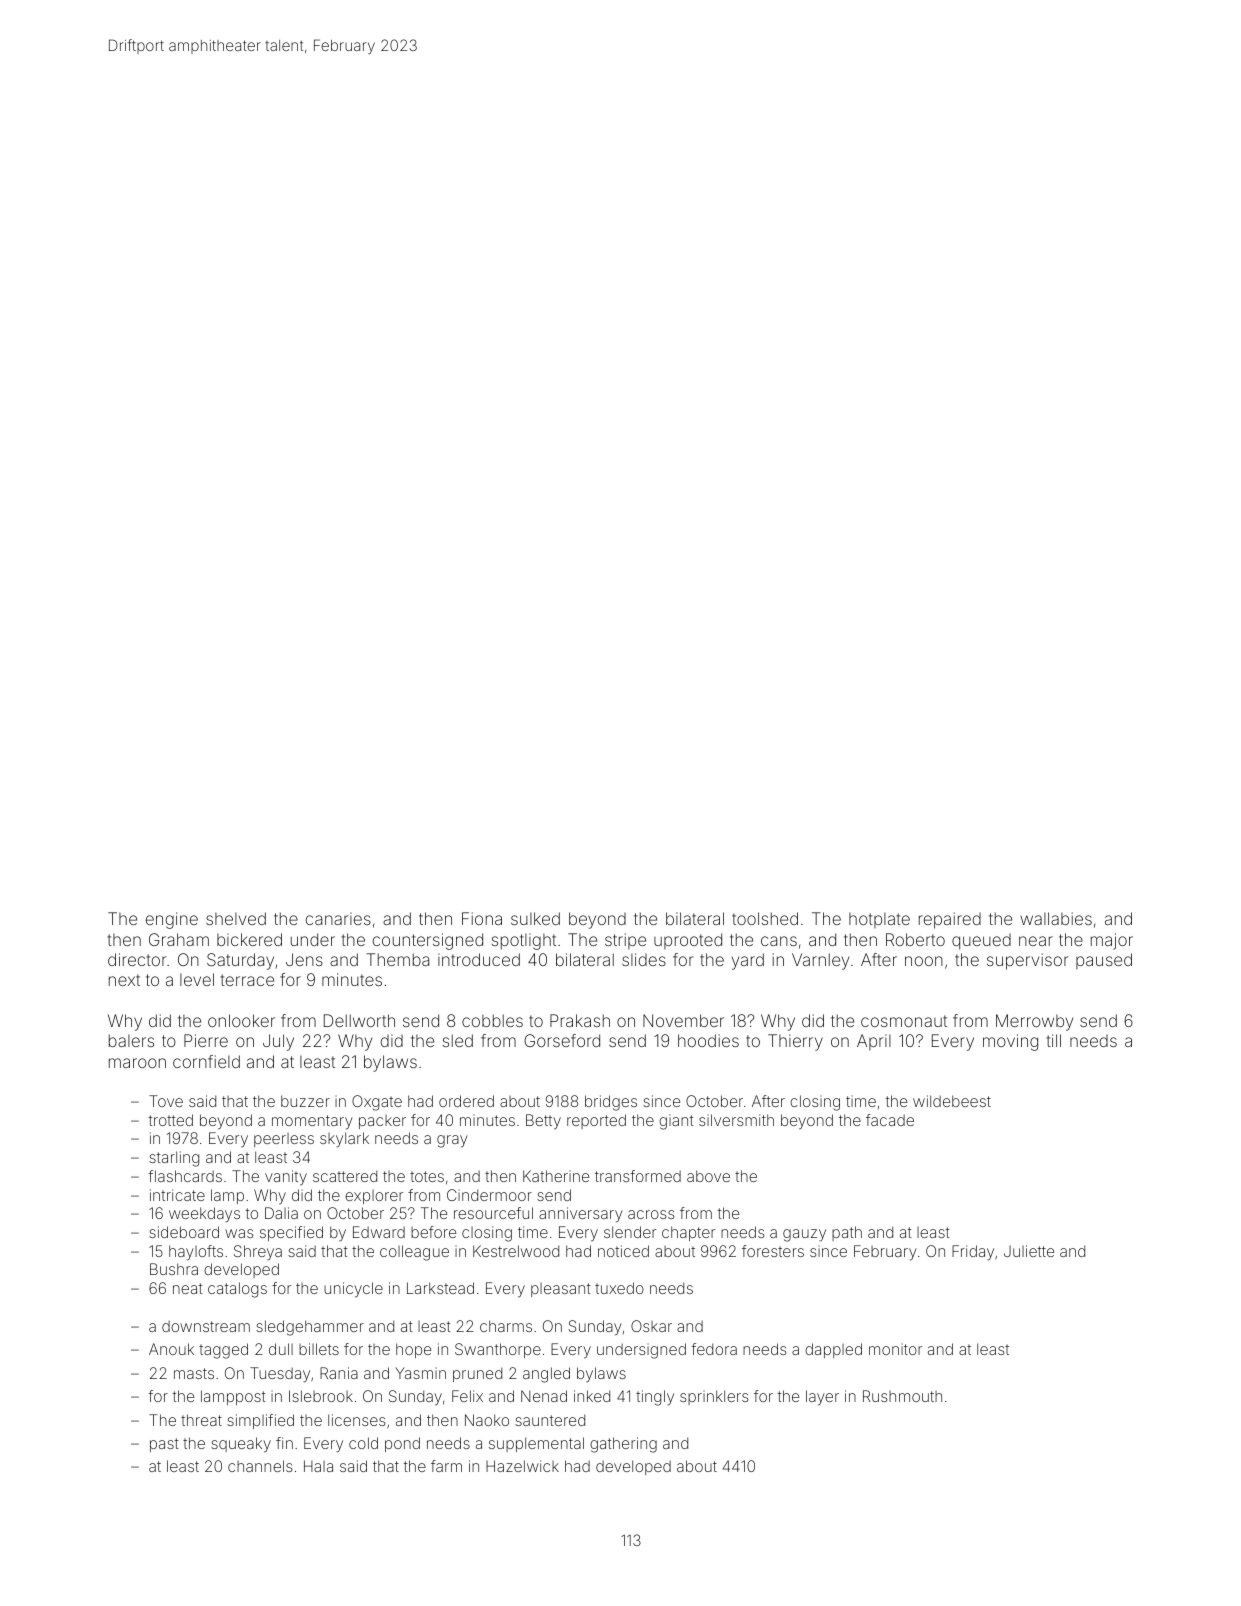 Image resolution: width=1241 pixels, height=1606 pixels. What do you see at coordinates (874, 1042) in the image?
I see `April` at bounding box center [874, 1042].
